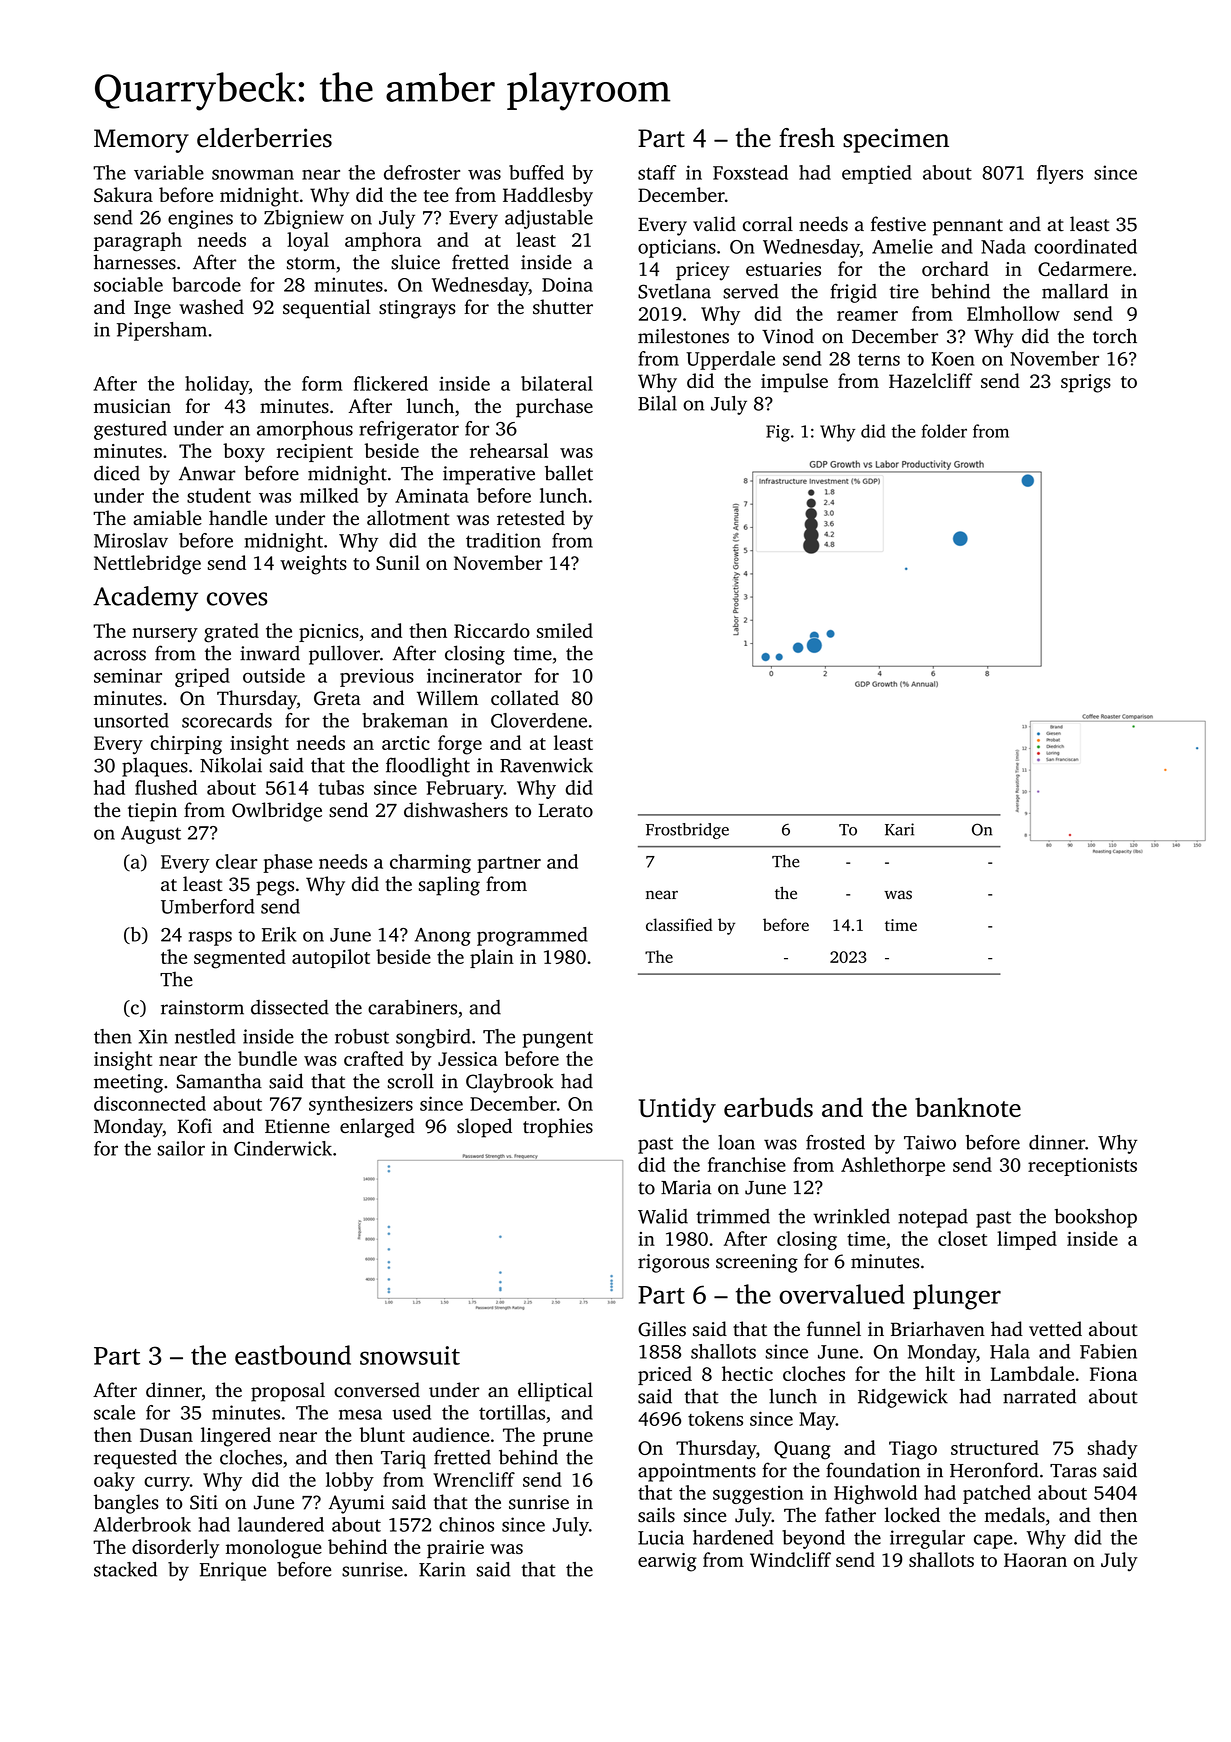 Image resolution: width=1231 pixels, height=1742 pixels. What do you see at coordinates (1060, 174) in the screenshot?
I see `flyers` at bounding box center [1060, 174].
